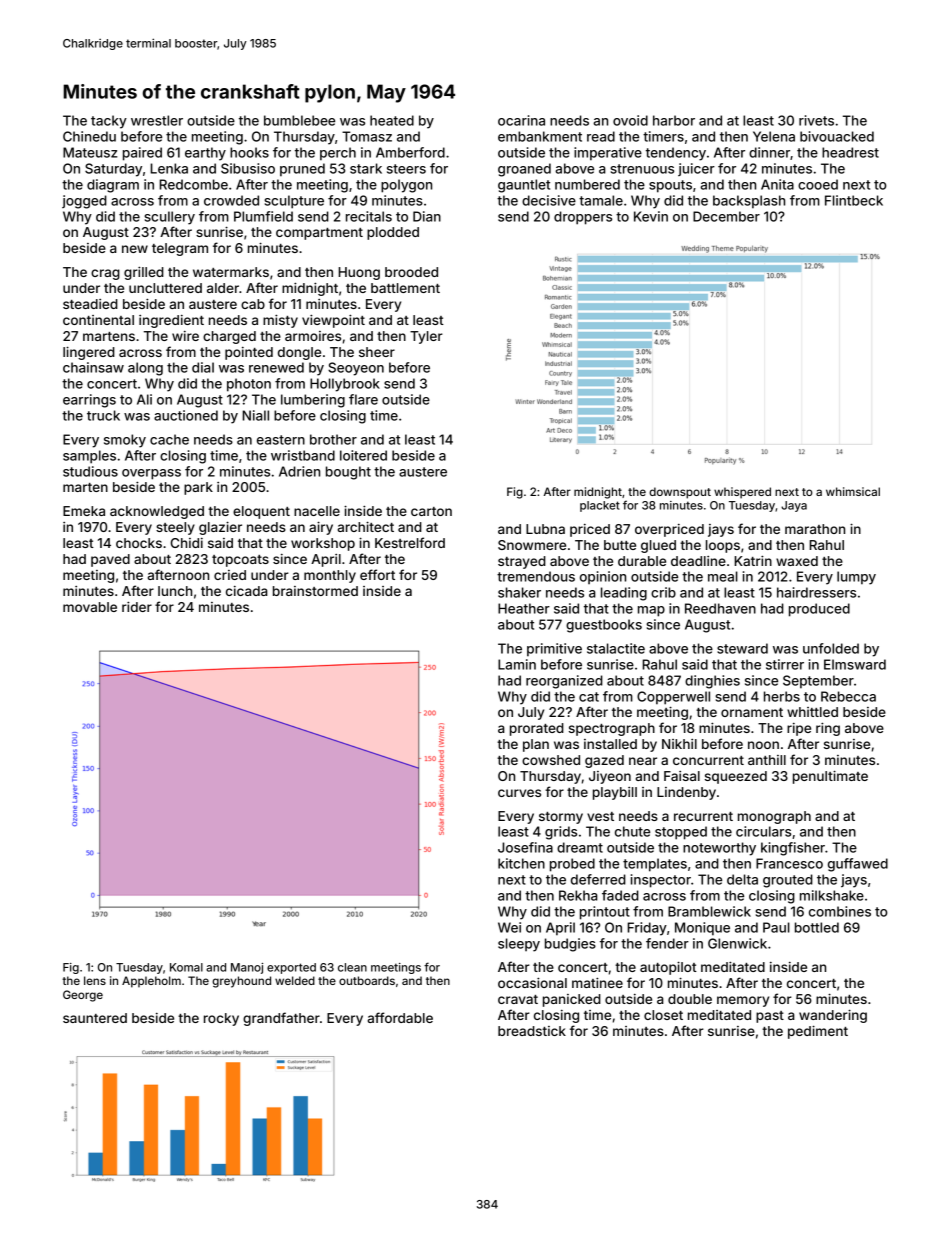  I want to click on Josefina, so click(525, 847).
